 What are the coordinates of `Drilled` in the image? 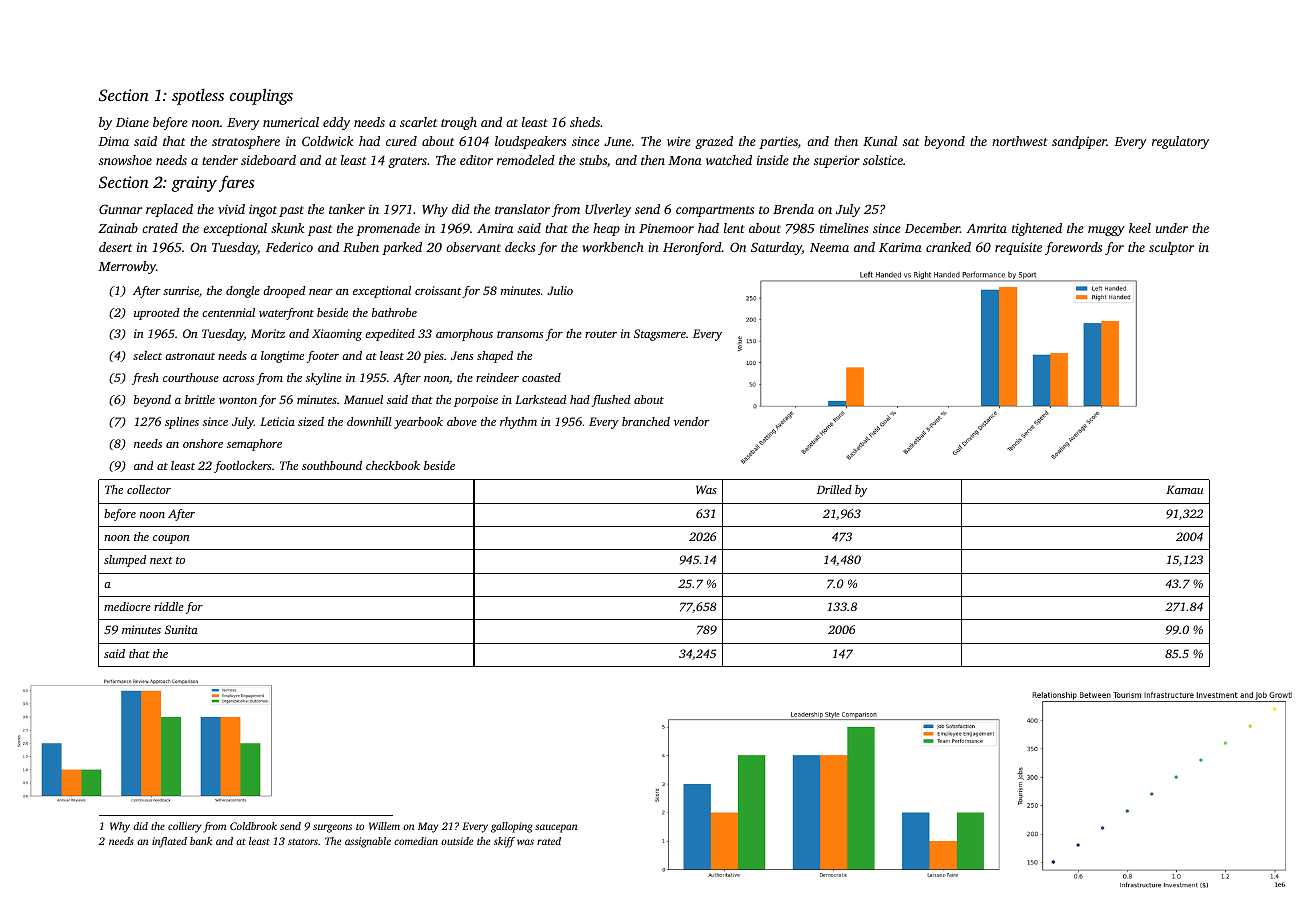 It's located at (834, 489).
